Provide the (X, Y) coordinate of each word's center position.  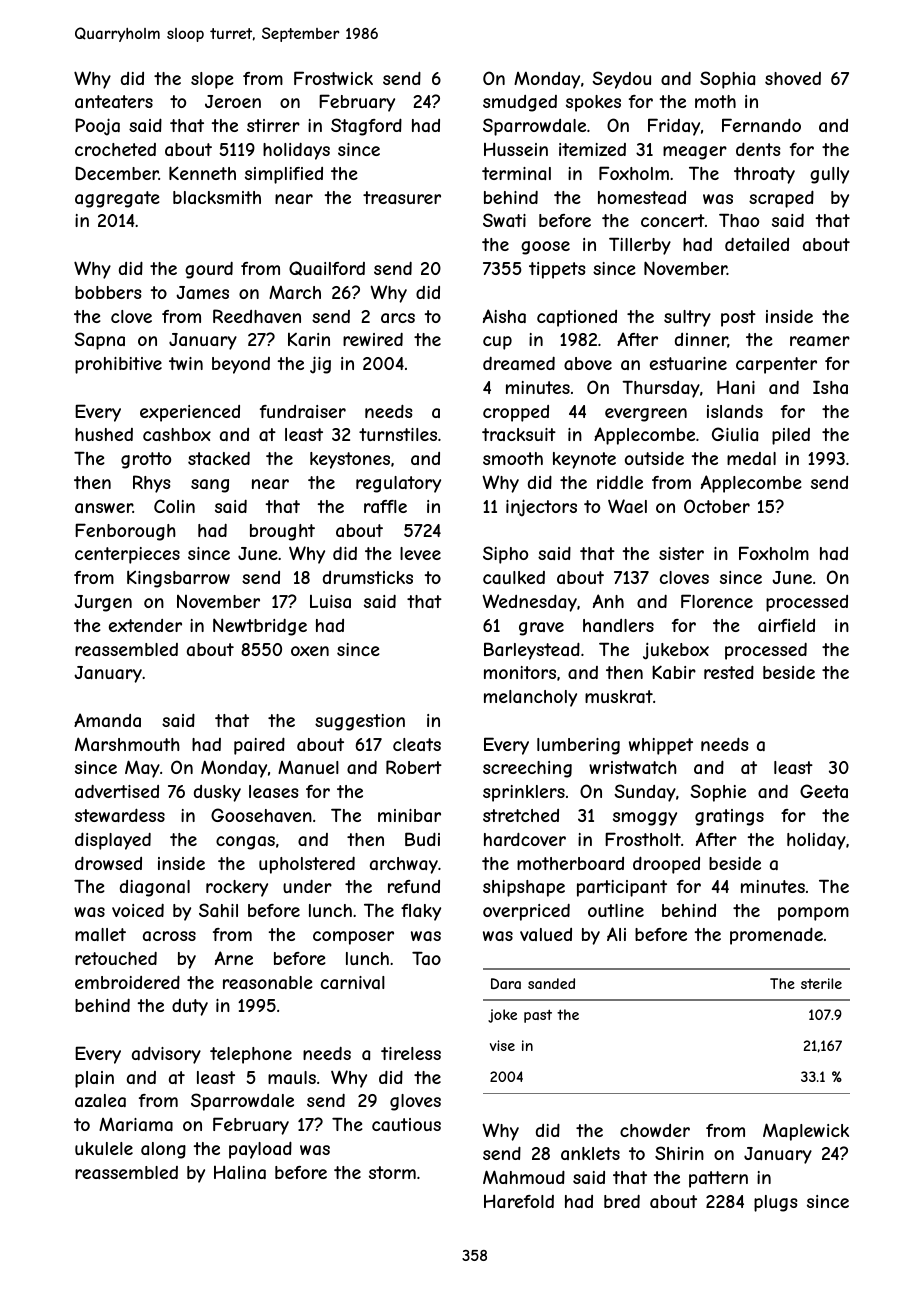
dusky (217, 793)
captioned (577, 318)
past (538, 1016)
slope (212, 80)
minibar (409, 815)
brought (282, 532)
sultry (687, 318)
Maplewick (806, 1132)
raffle (385, 506)
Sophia (727, 80)
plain (94, 1079)
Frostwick (333, 78)
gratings (729, 817)
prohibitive (118, 365)
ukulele (104, 1148)
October (717, 506)
